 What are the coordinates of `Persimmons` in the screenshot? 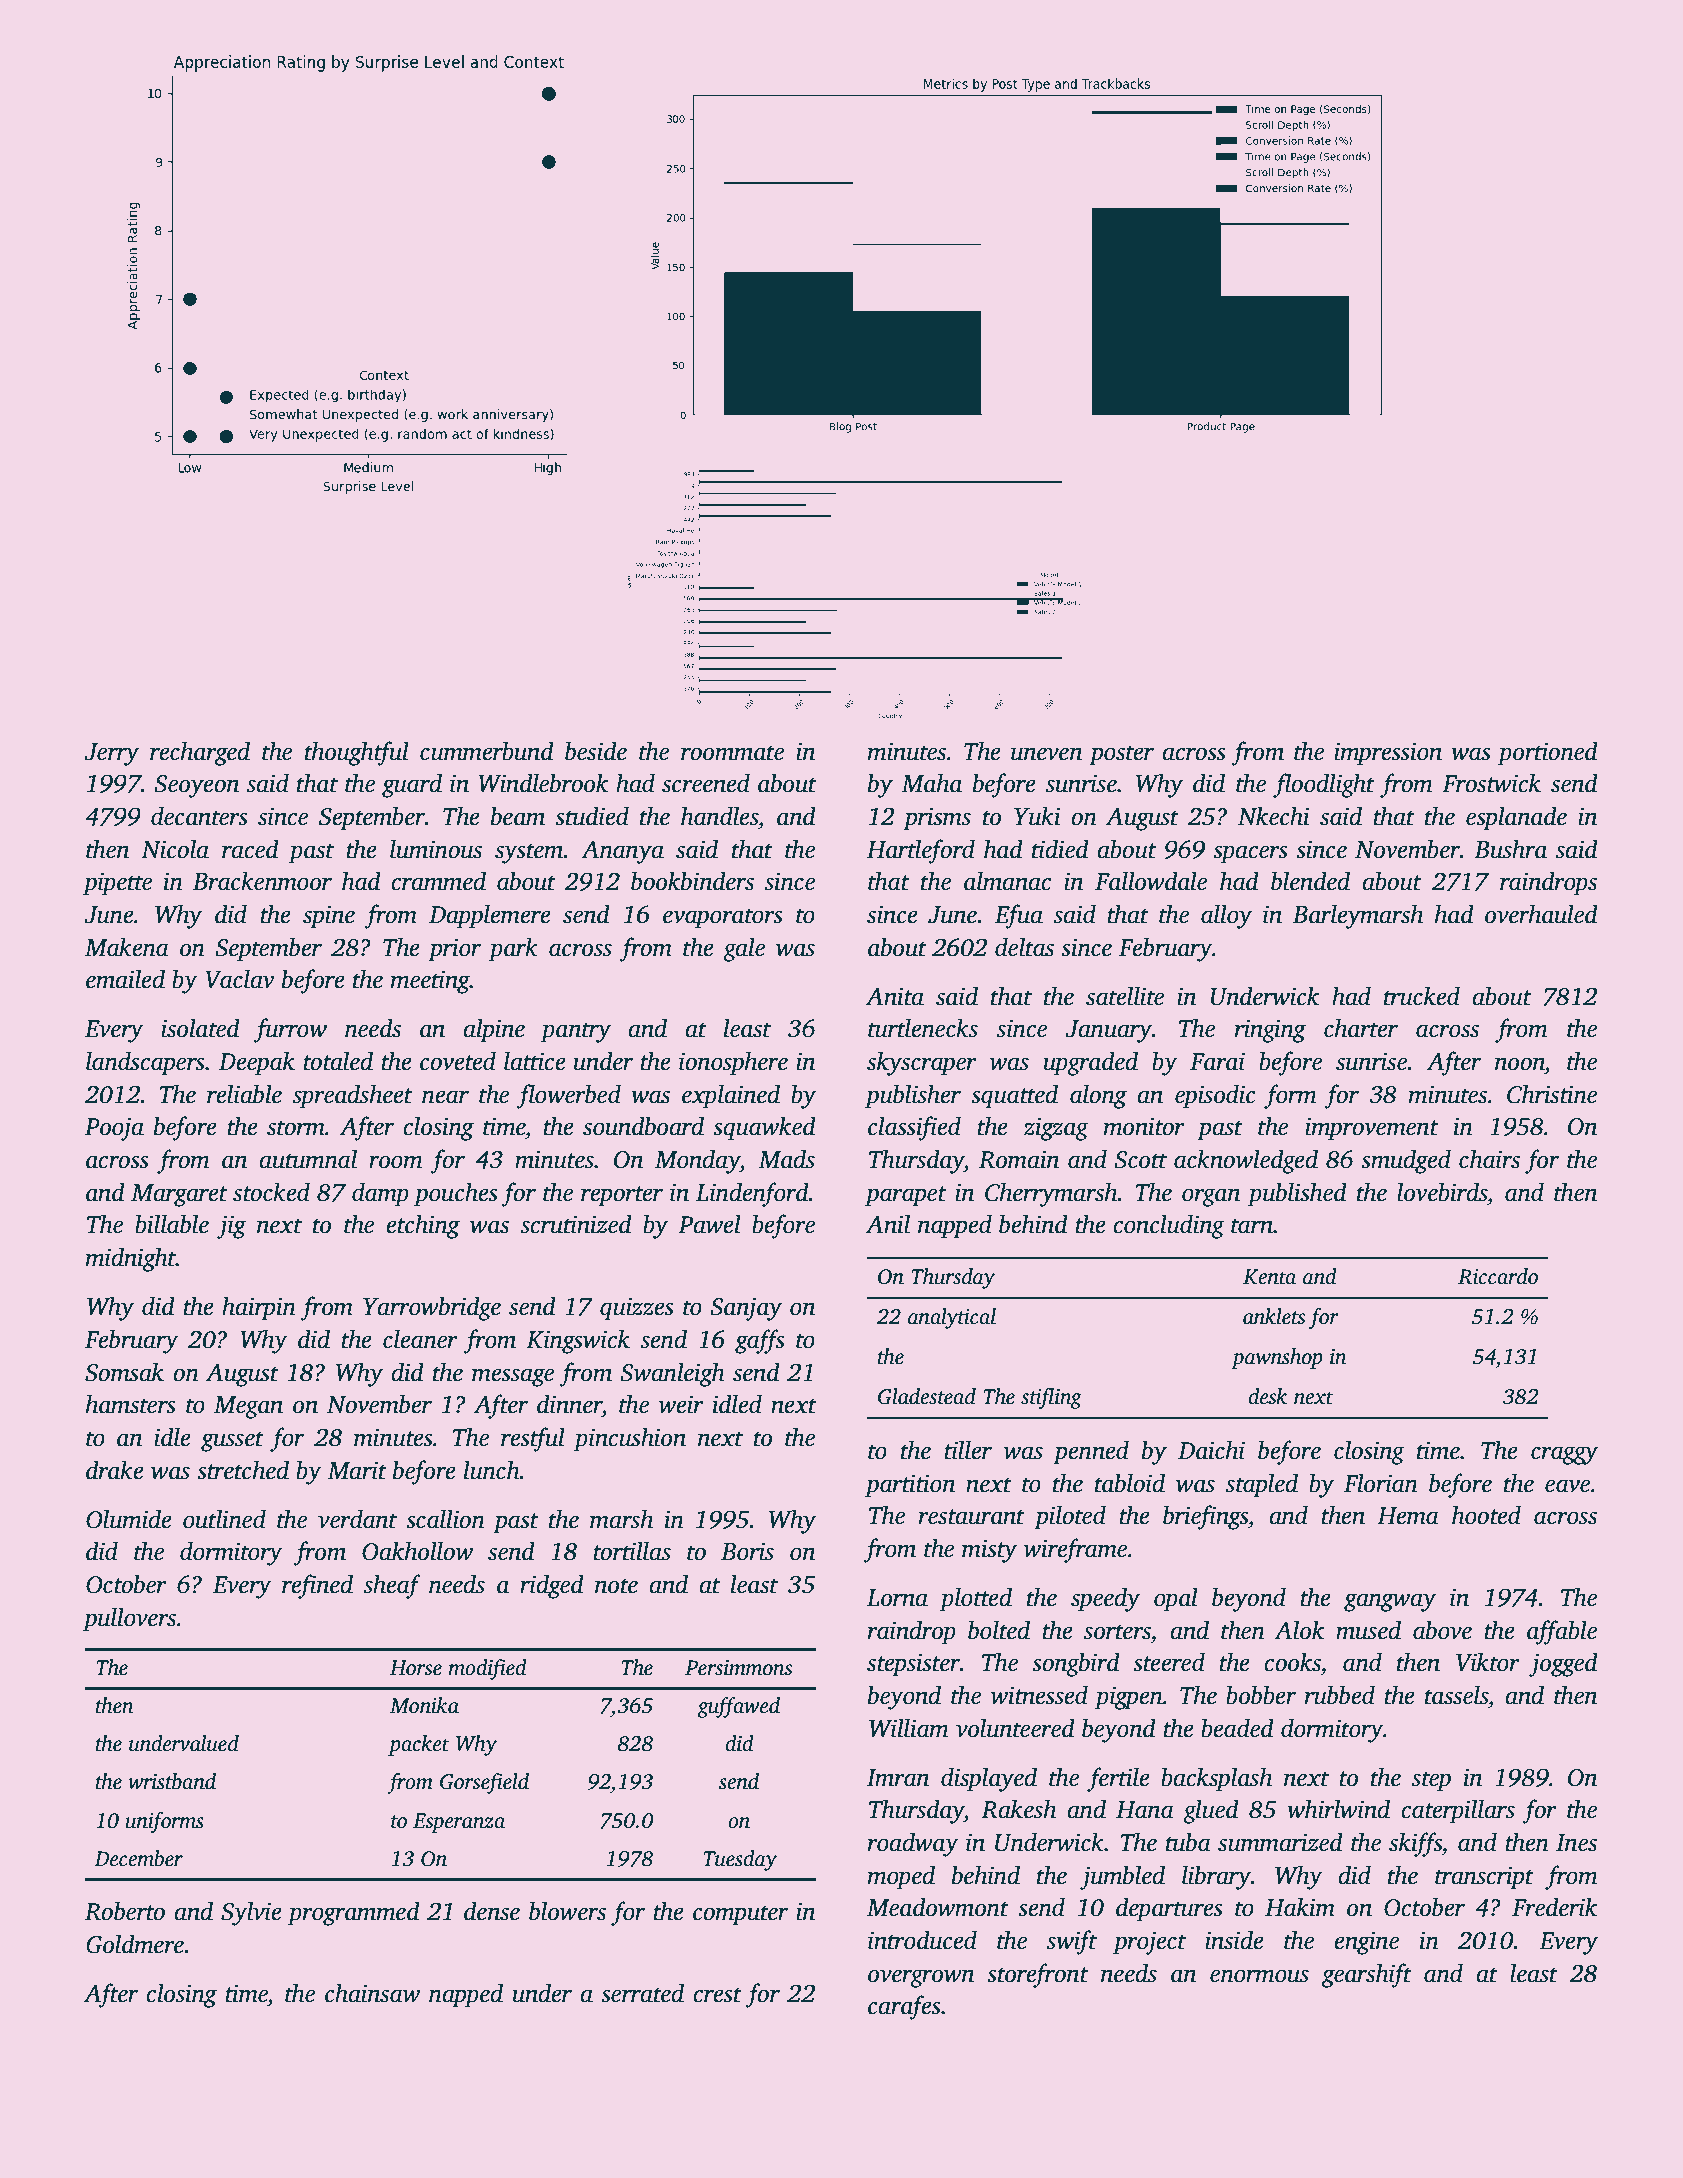 It's located at (738, 1668).
